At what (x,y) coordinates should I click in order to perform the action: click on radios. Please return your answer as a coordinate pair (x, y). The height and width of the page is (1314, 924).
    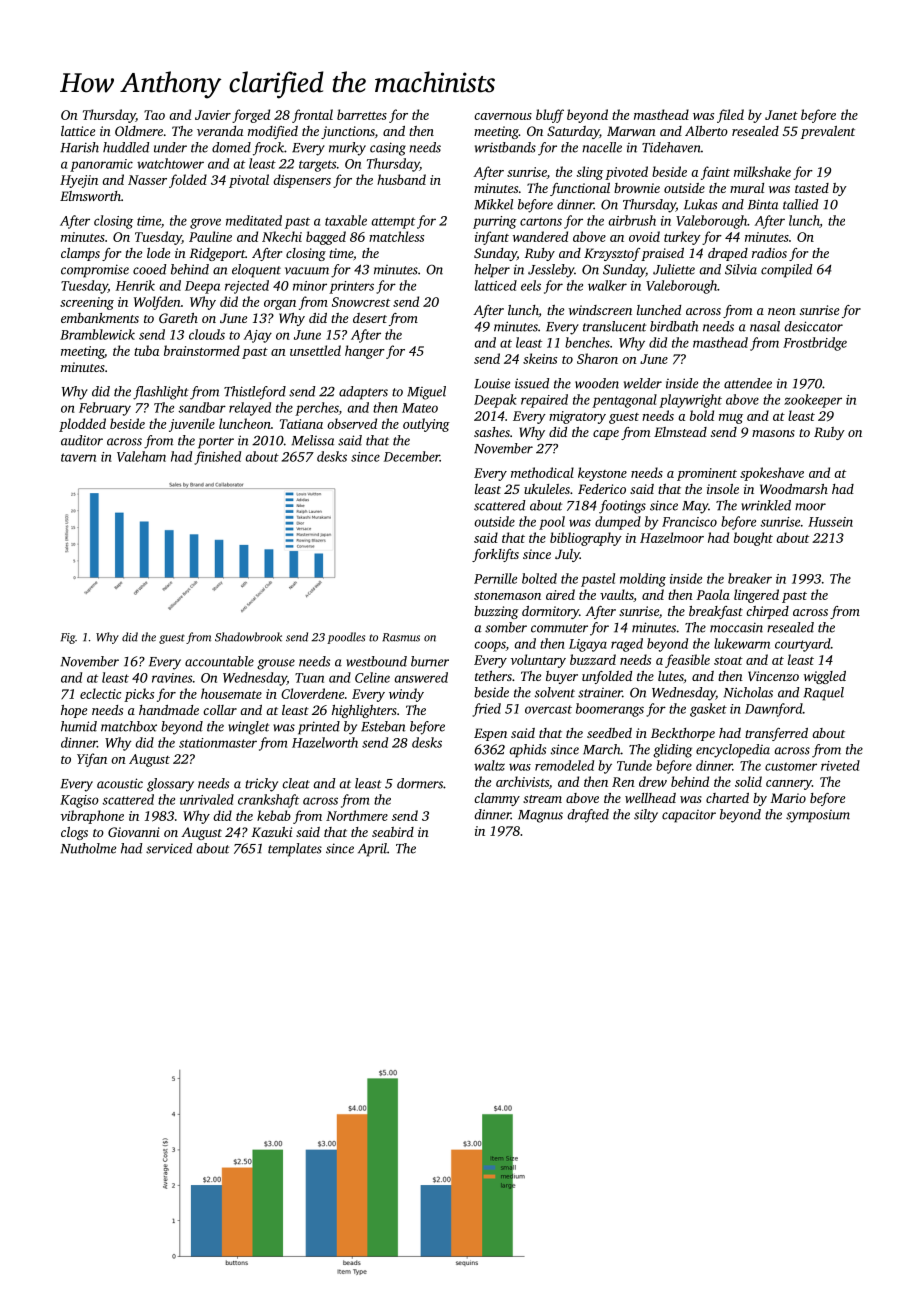
    Looking at the image, I should click on (769, 253).
